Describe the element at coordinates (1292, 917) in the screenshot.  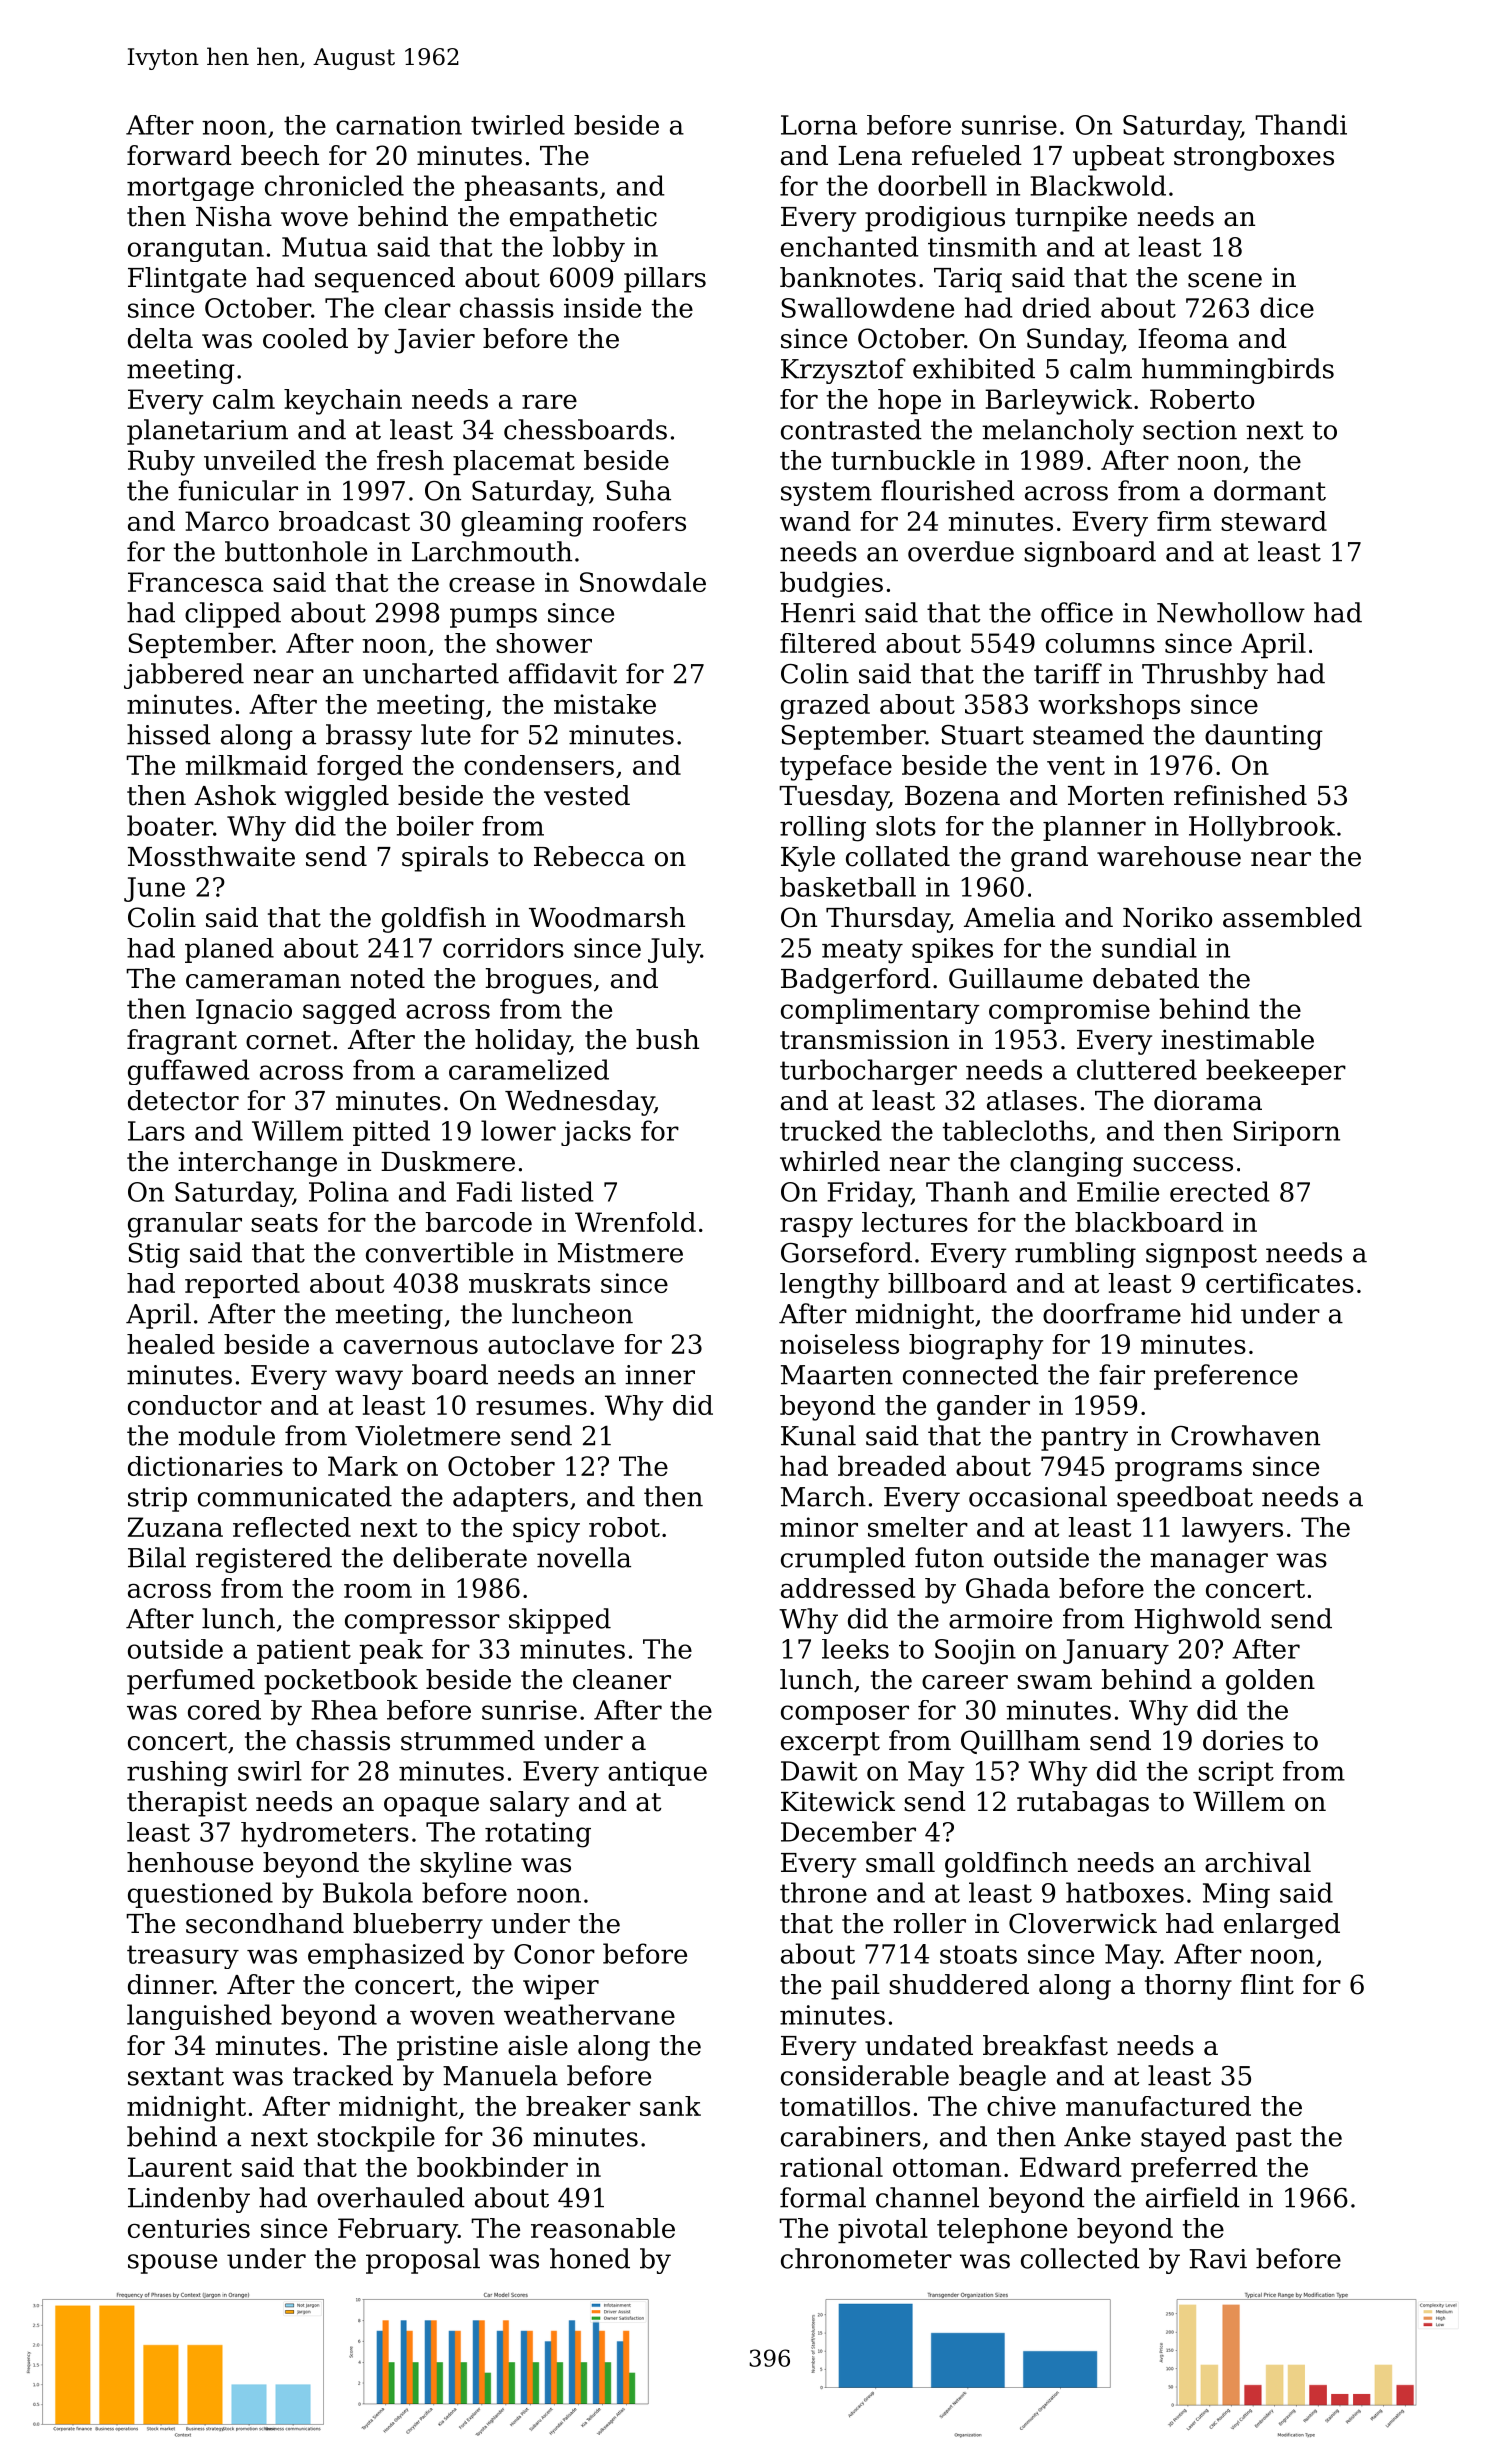
I see `assembled` at that location.
